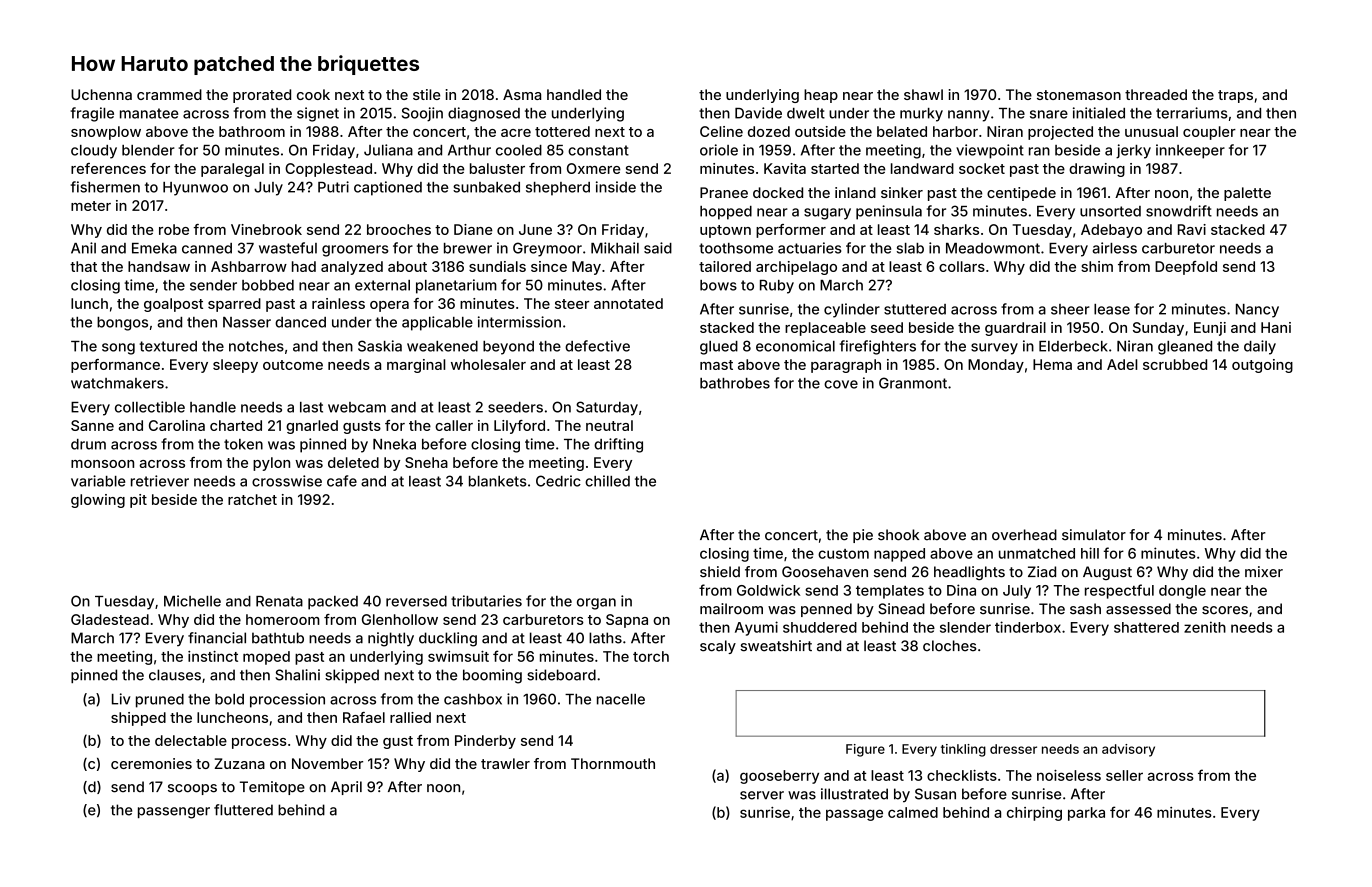 This page has height=887, width=1372. Describe the element at coordinates (1042, 572) in the page. I see `Ziad` at that location.
